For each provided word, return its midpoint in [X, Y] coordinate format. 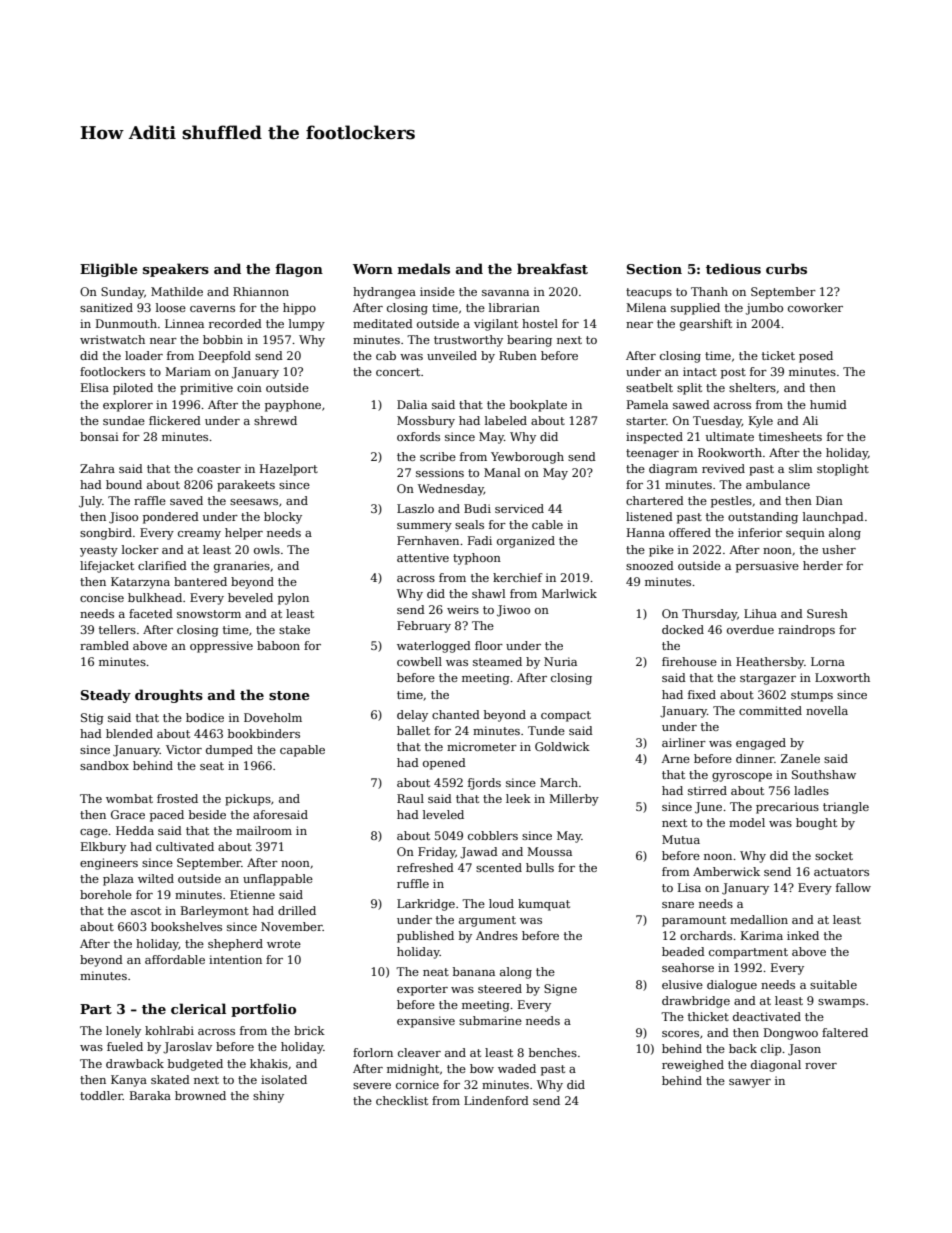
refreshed [425, 867]
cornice [417, 1084]
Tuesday [717, 422]
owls [267, 549]
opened [444, 764]
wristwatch [112, 339]
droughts [169, 696]
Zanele [800, 758]
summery [424, 527]
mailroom [264, 830]
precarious [787, 808]
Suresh [827, 613]
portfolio [263, 1010]
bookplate [538, 406]
